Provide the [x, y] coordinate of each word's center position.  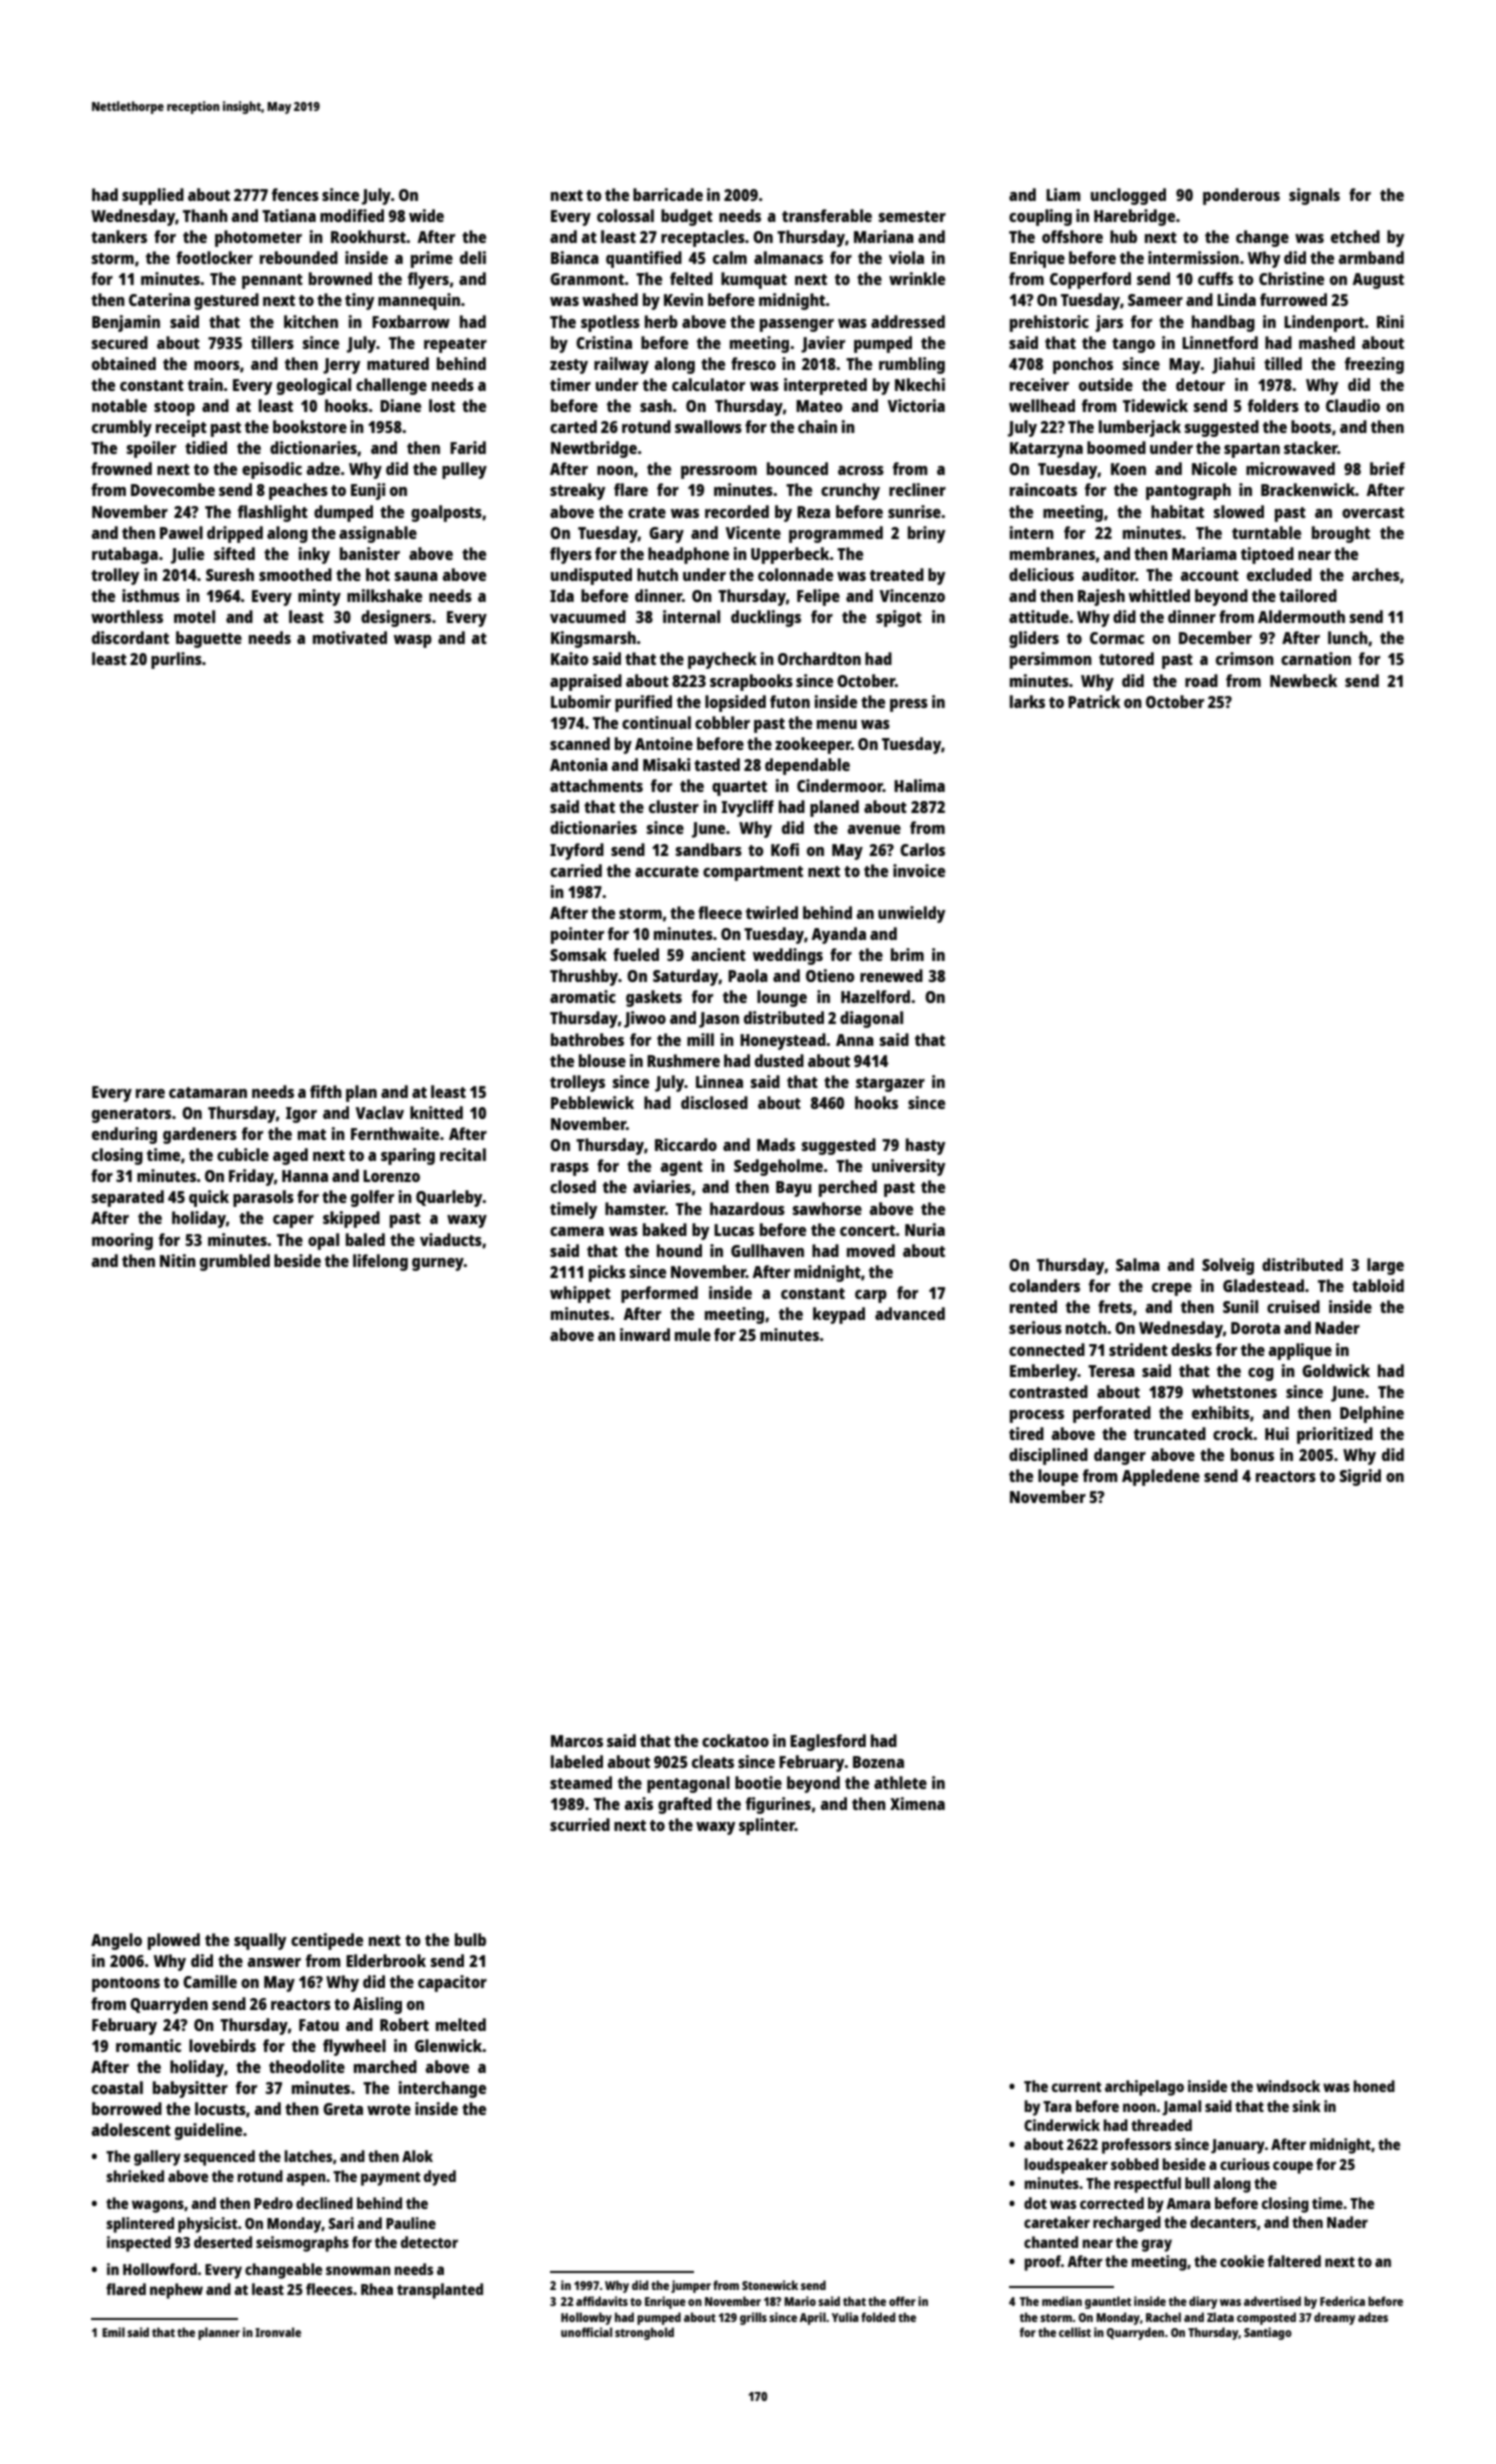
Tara [1057, 2106]
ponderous [1241, 196]
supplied [153, 196]
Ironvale [278, 2332]
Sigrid [1360, 1477]
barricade [668, 194]
